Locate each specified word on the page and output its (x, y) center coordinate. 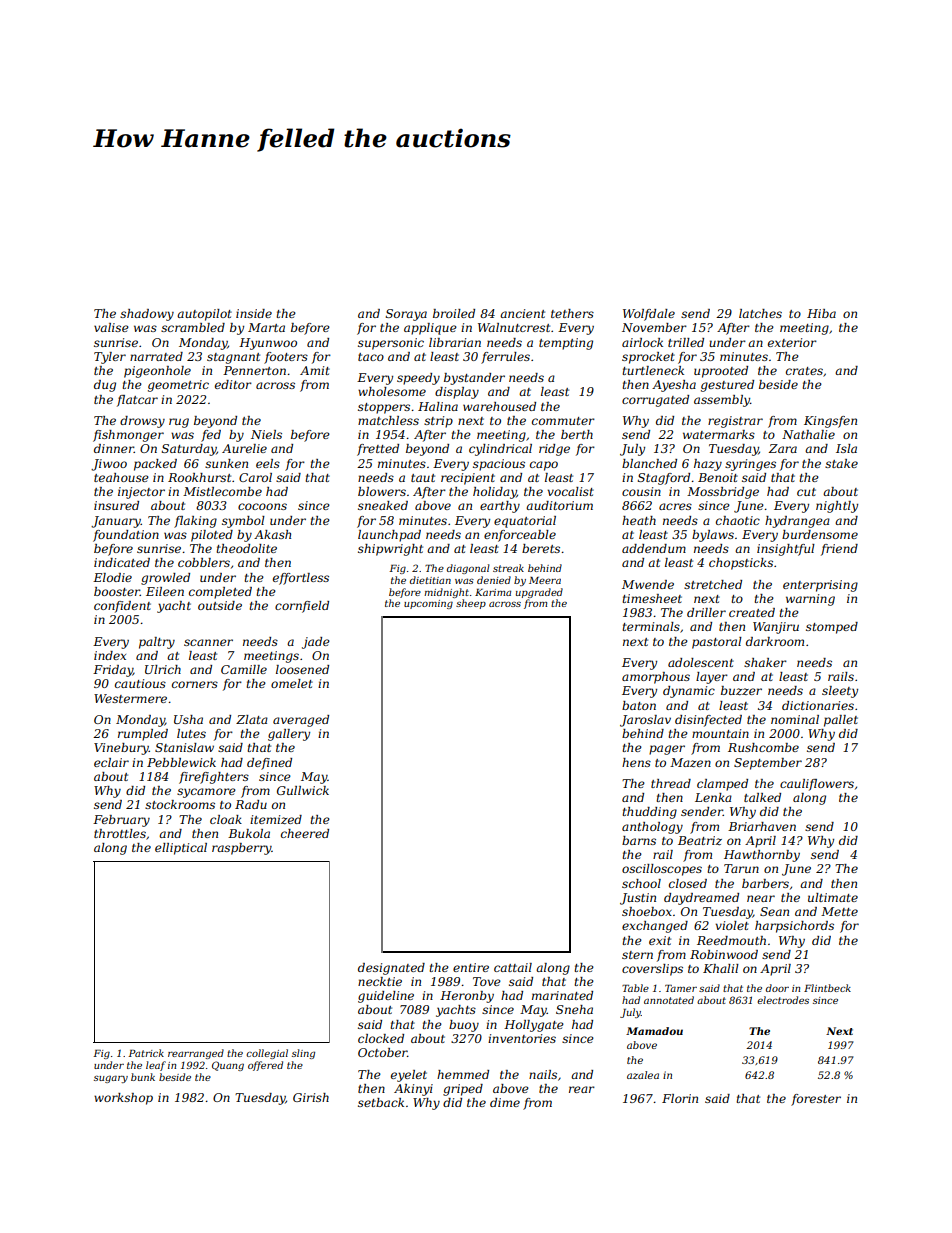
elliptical (181, 849)
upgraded (539, 593)
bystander (474, 379)
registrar (735, 422)
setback (381, 1102)
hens (636, 762)
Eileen (165, 591)
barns (639, 840)
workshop (123, 1099)
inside (254, 313)
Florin (680, 1098)
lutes (191, 733)
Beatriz (700, 840)
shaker (765, 662)
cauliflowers (817, 785)
